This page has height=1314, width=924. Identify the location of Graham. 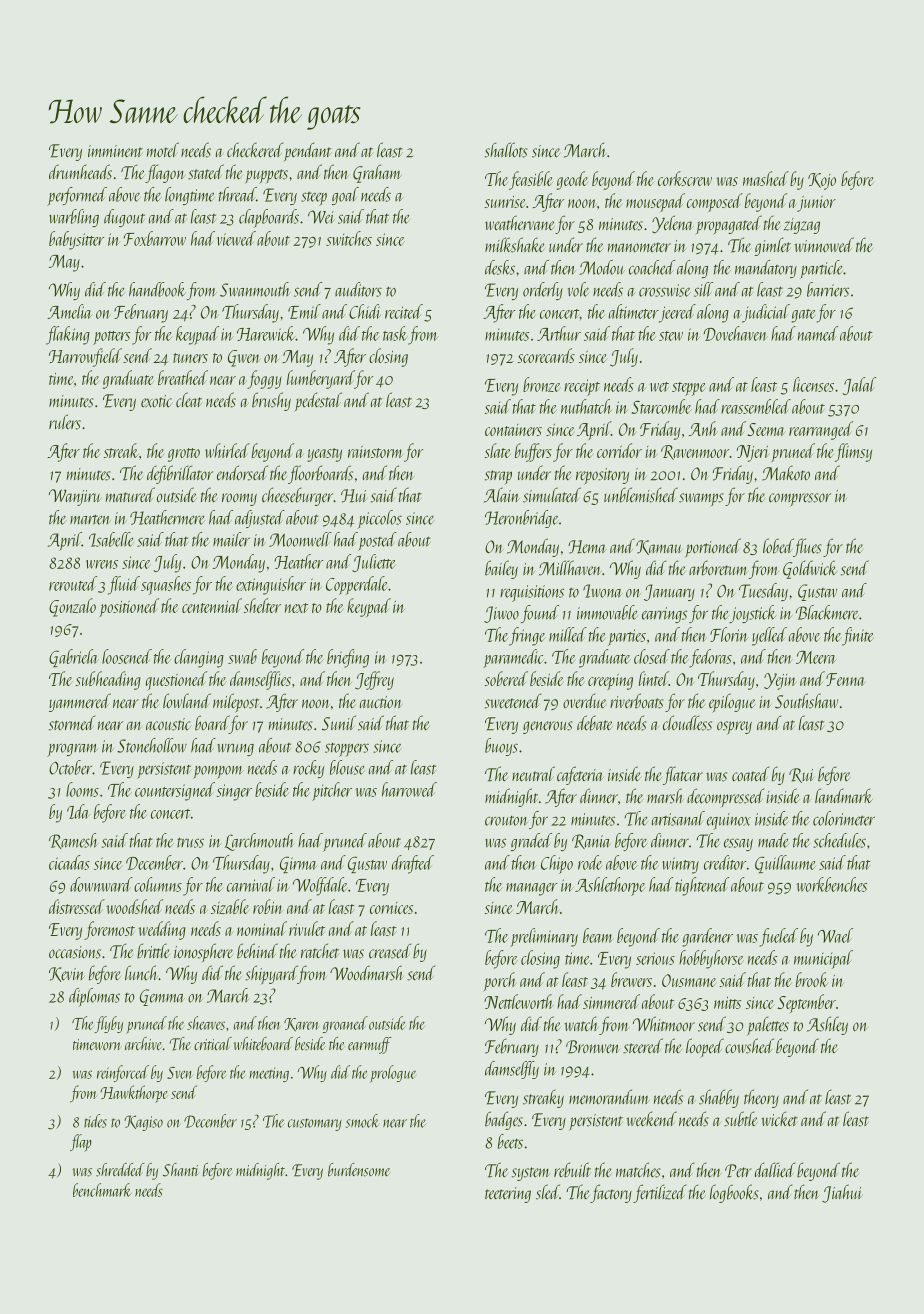
(377, 173).
